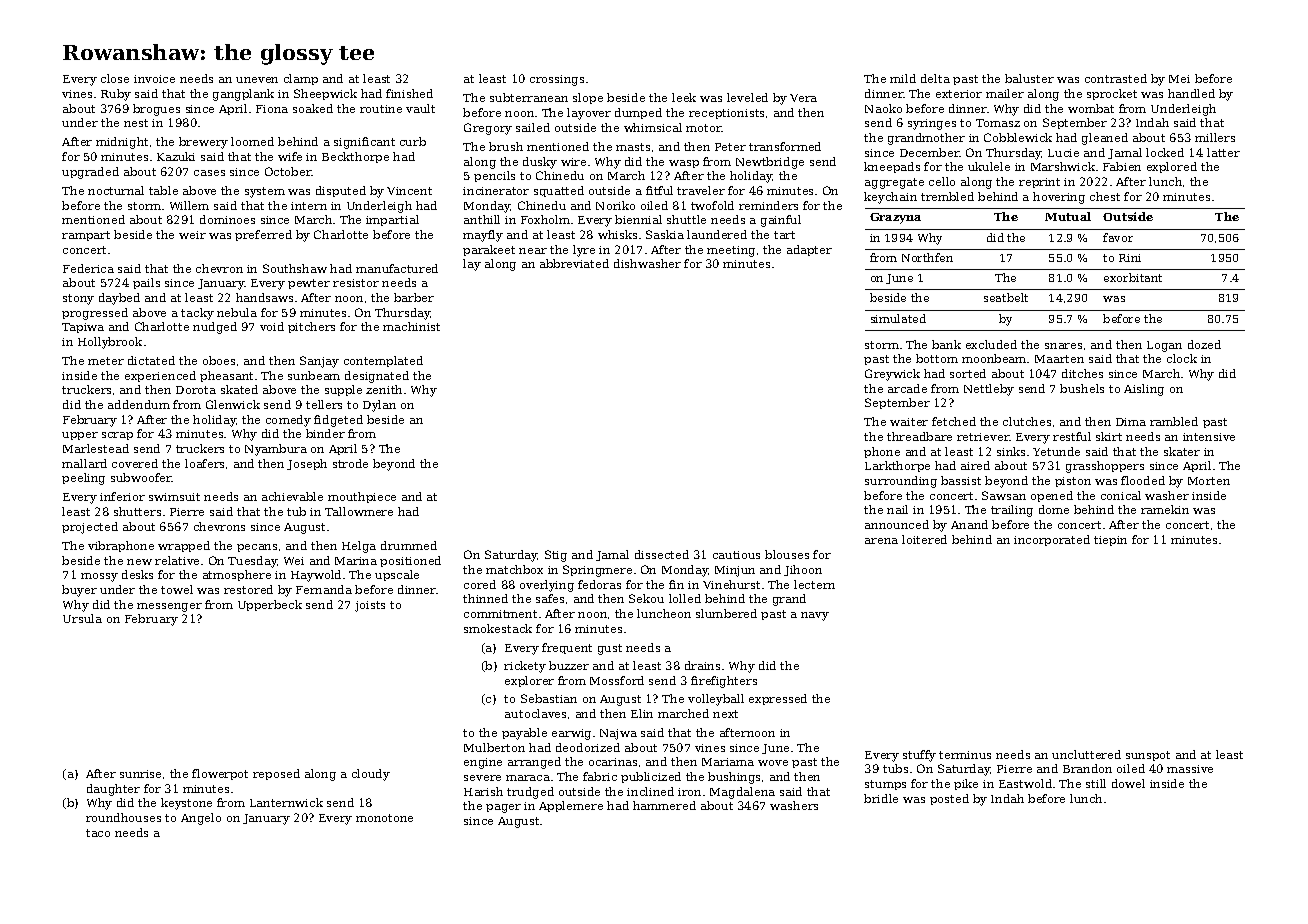 The image size is (1308, 924). What do you see at coordinates (371, 775) in the page?
I see `cloudy` at bounding box center [371, 775].
